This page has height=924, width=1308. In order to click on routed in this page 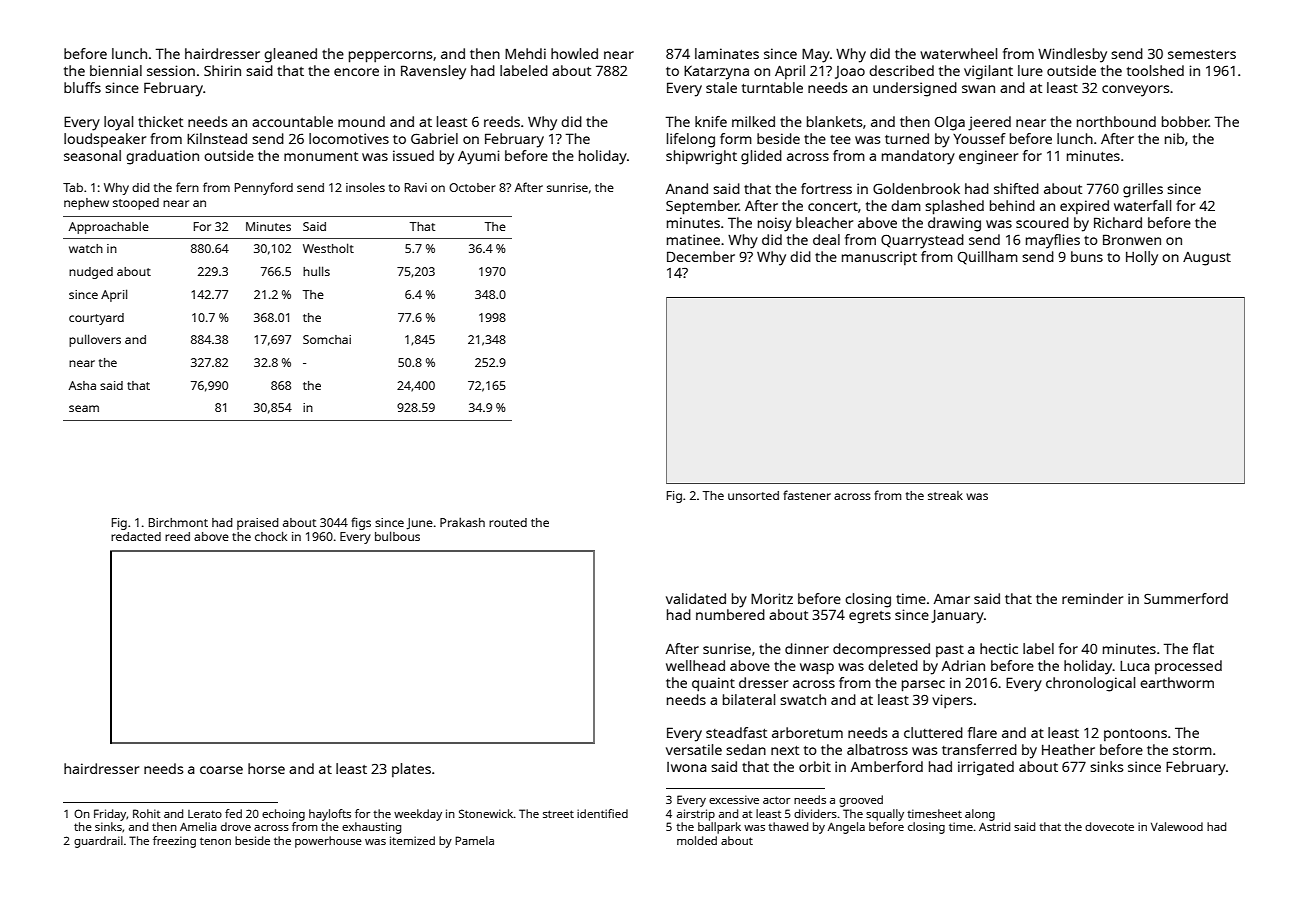, I will do `click(508, 522)`.
